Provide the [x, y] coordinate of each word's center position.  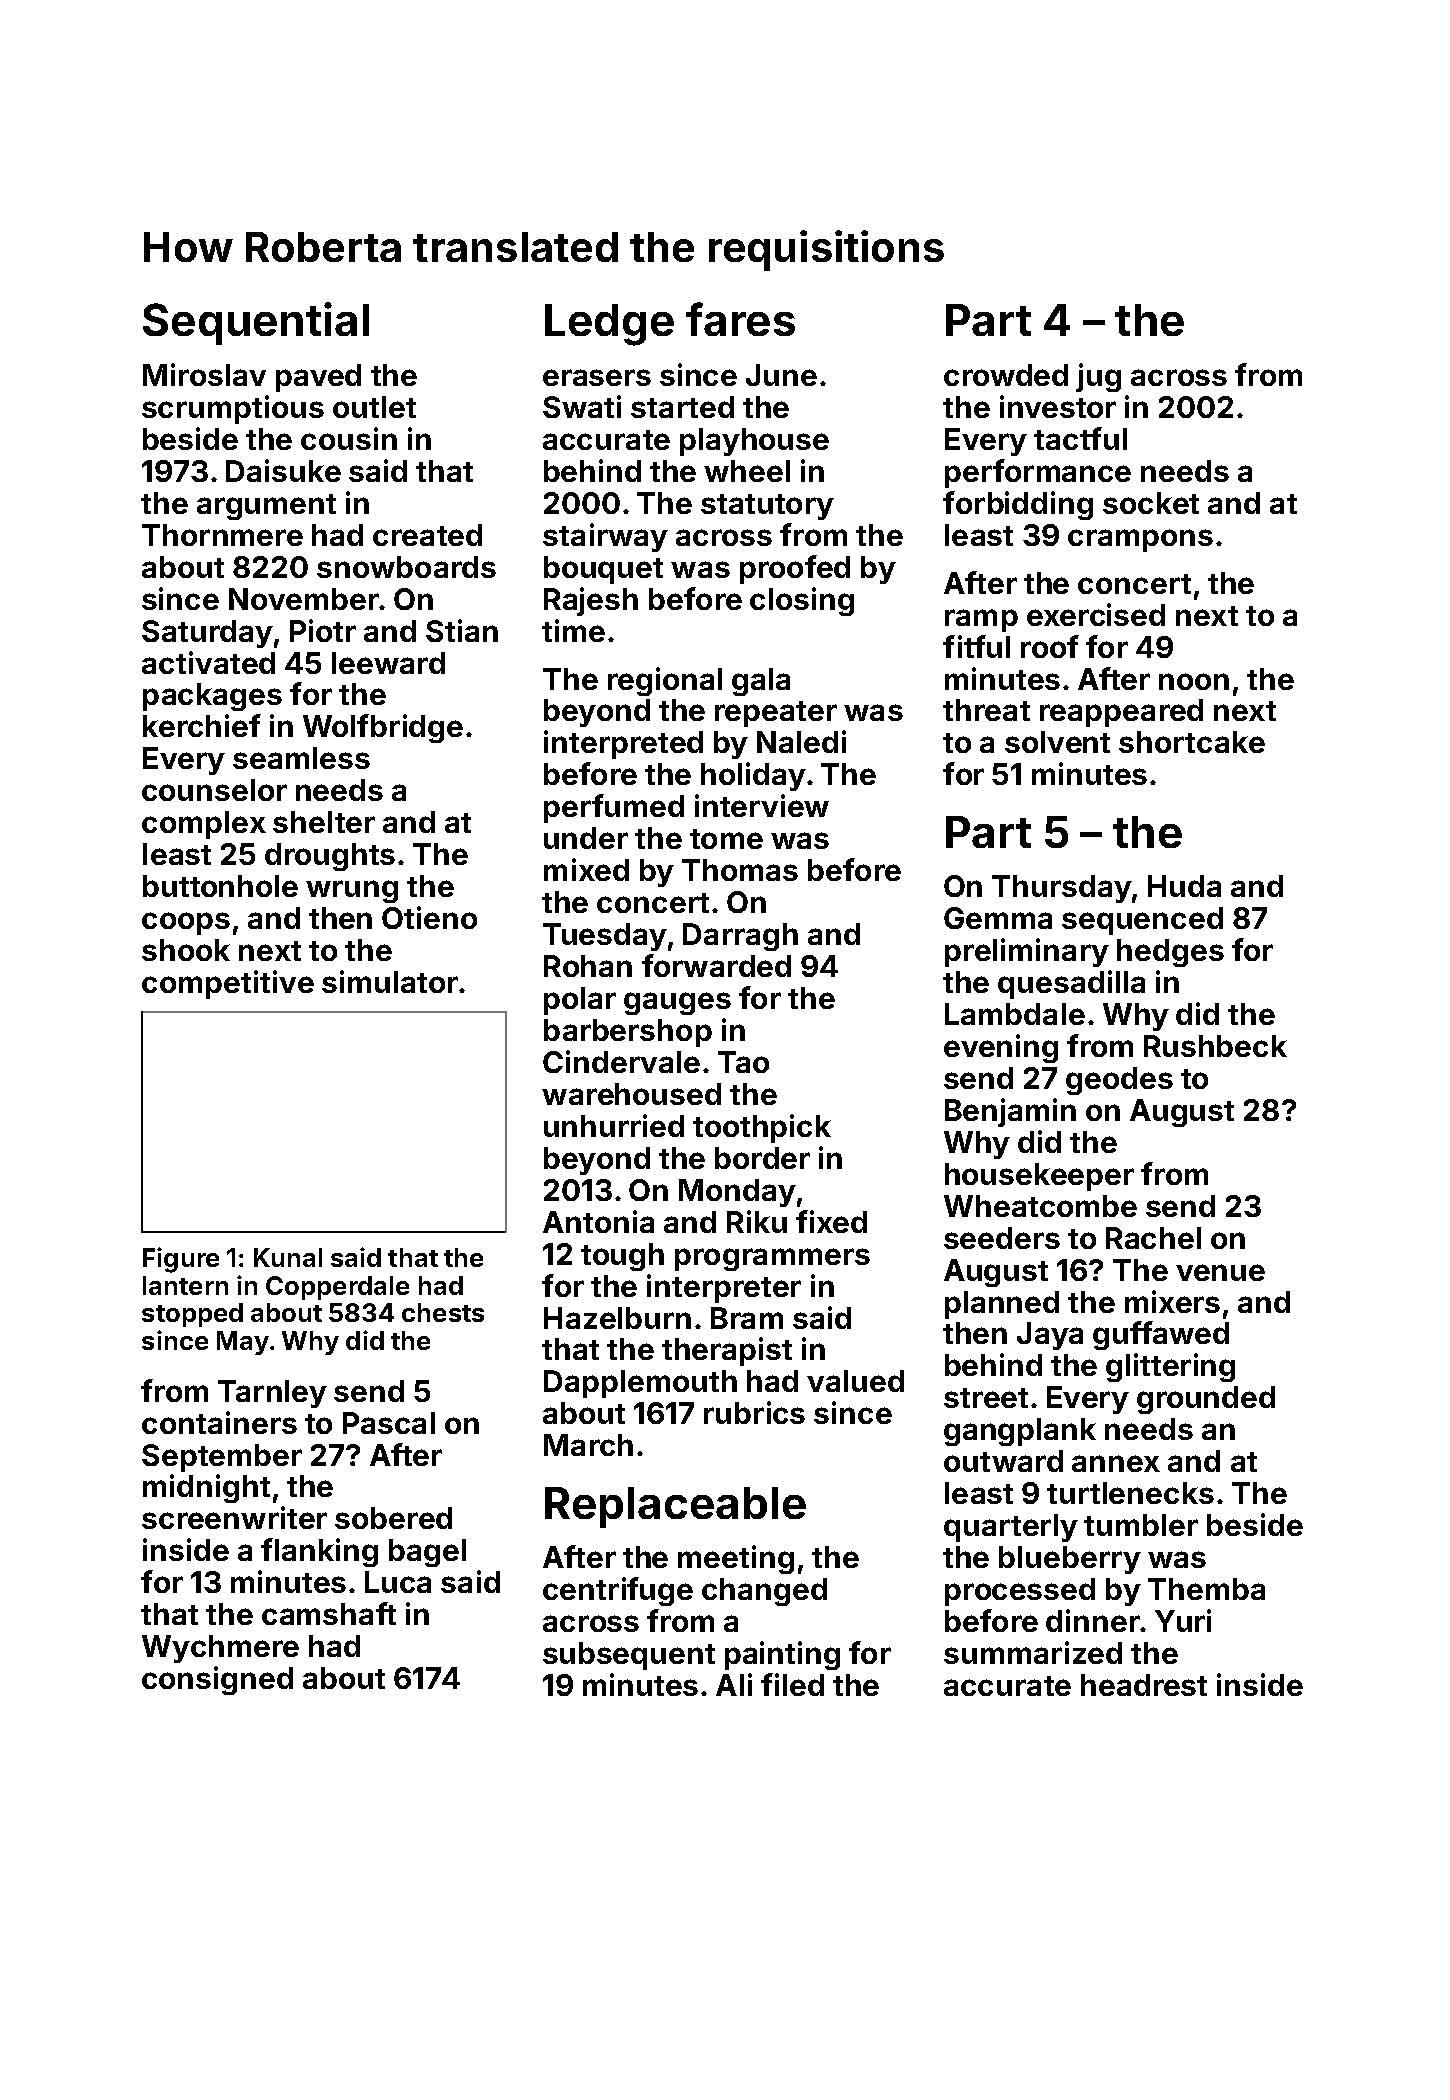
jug [1098, 377]
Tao [743, 1062]
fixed [831, 1221]
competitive [228, 984]
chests [443, 1312]
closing [802, 601]
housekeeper [1039, 1177]
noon [1194, 681]
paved [318, 378]
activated [208, 662]
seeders [1002, 1238]
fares [740, 319]
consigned [217, 1680]
